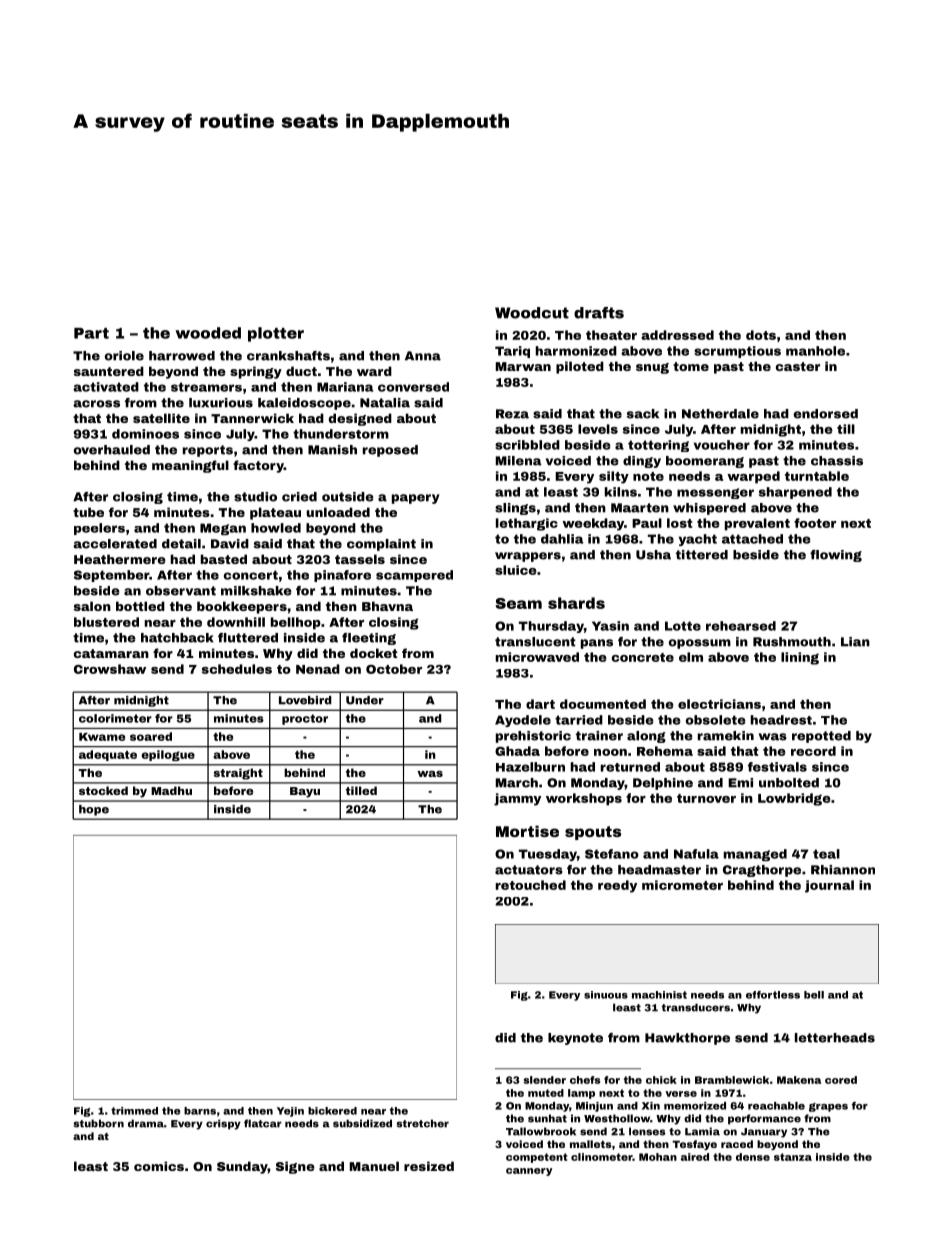 This document has width=952, height=1233. Describe the element at coordinates (599, 736) in the document. I see `trainer` at that location.
